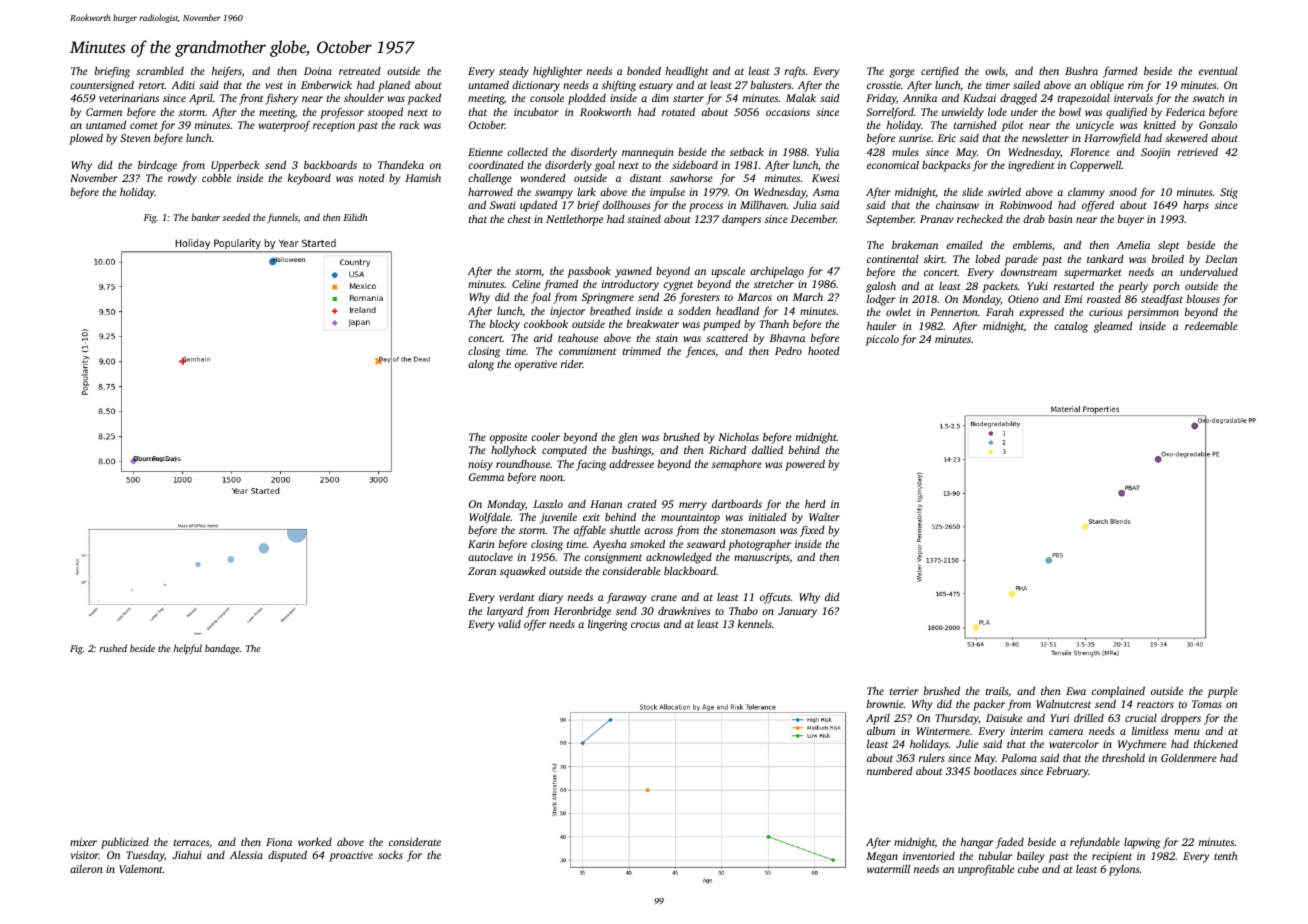 This screenshot has height=924, width=1308. Describe the element at coordinates (279, 842) in the screenshot. I see `Fiona` at that location.
